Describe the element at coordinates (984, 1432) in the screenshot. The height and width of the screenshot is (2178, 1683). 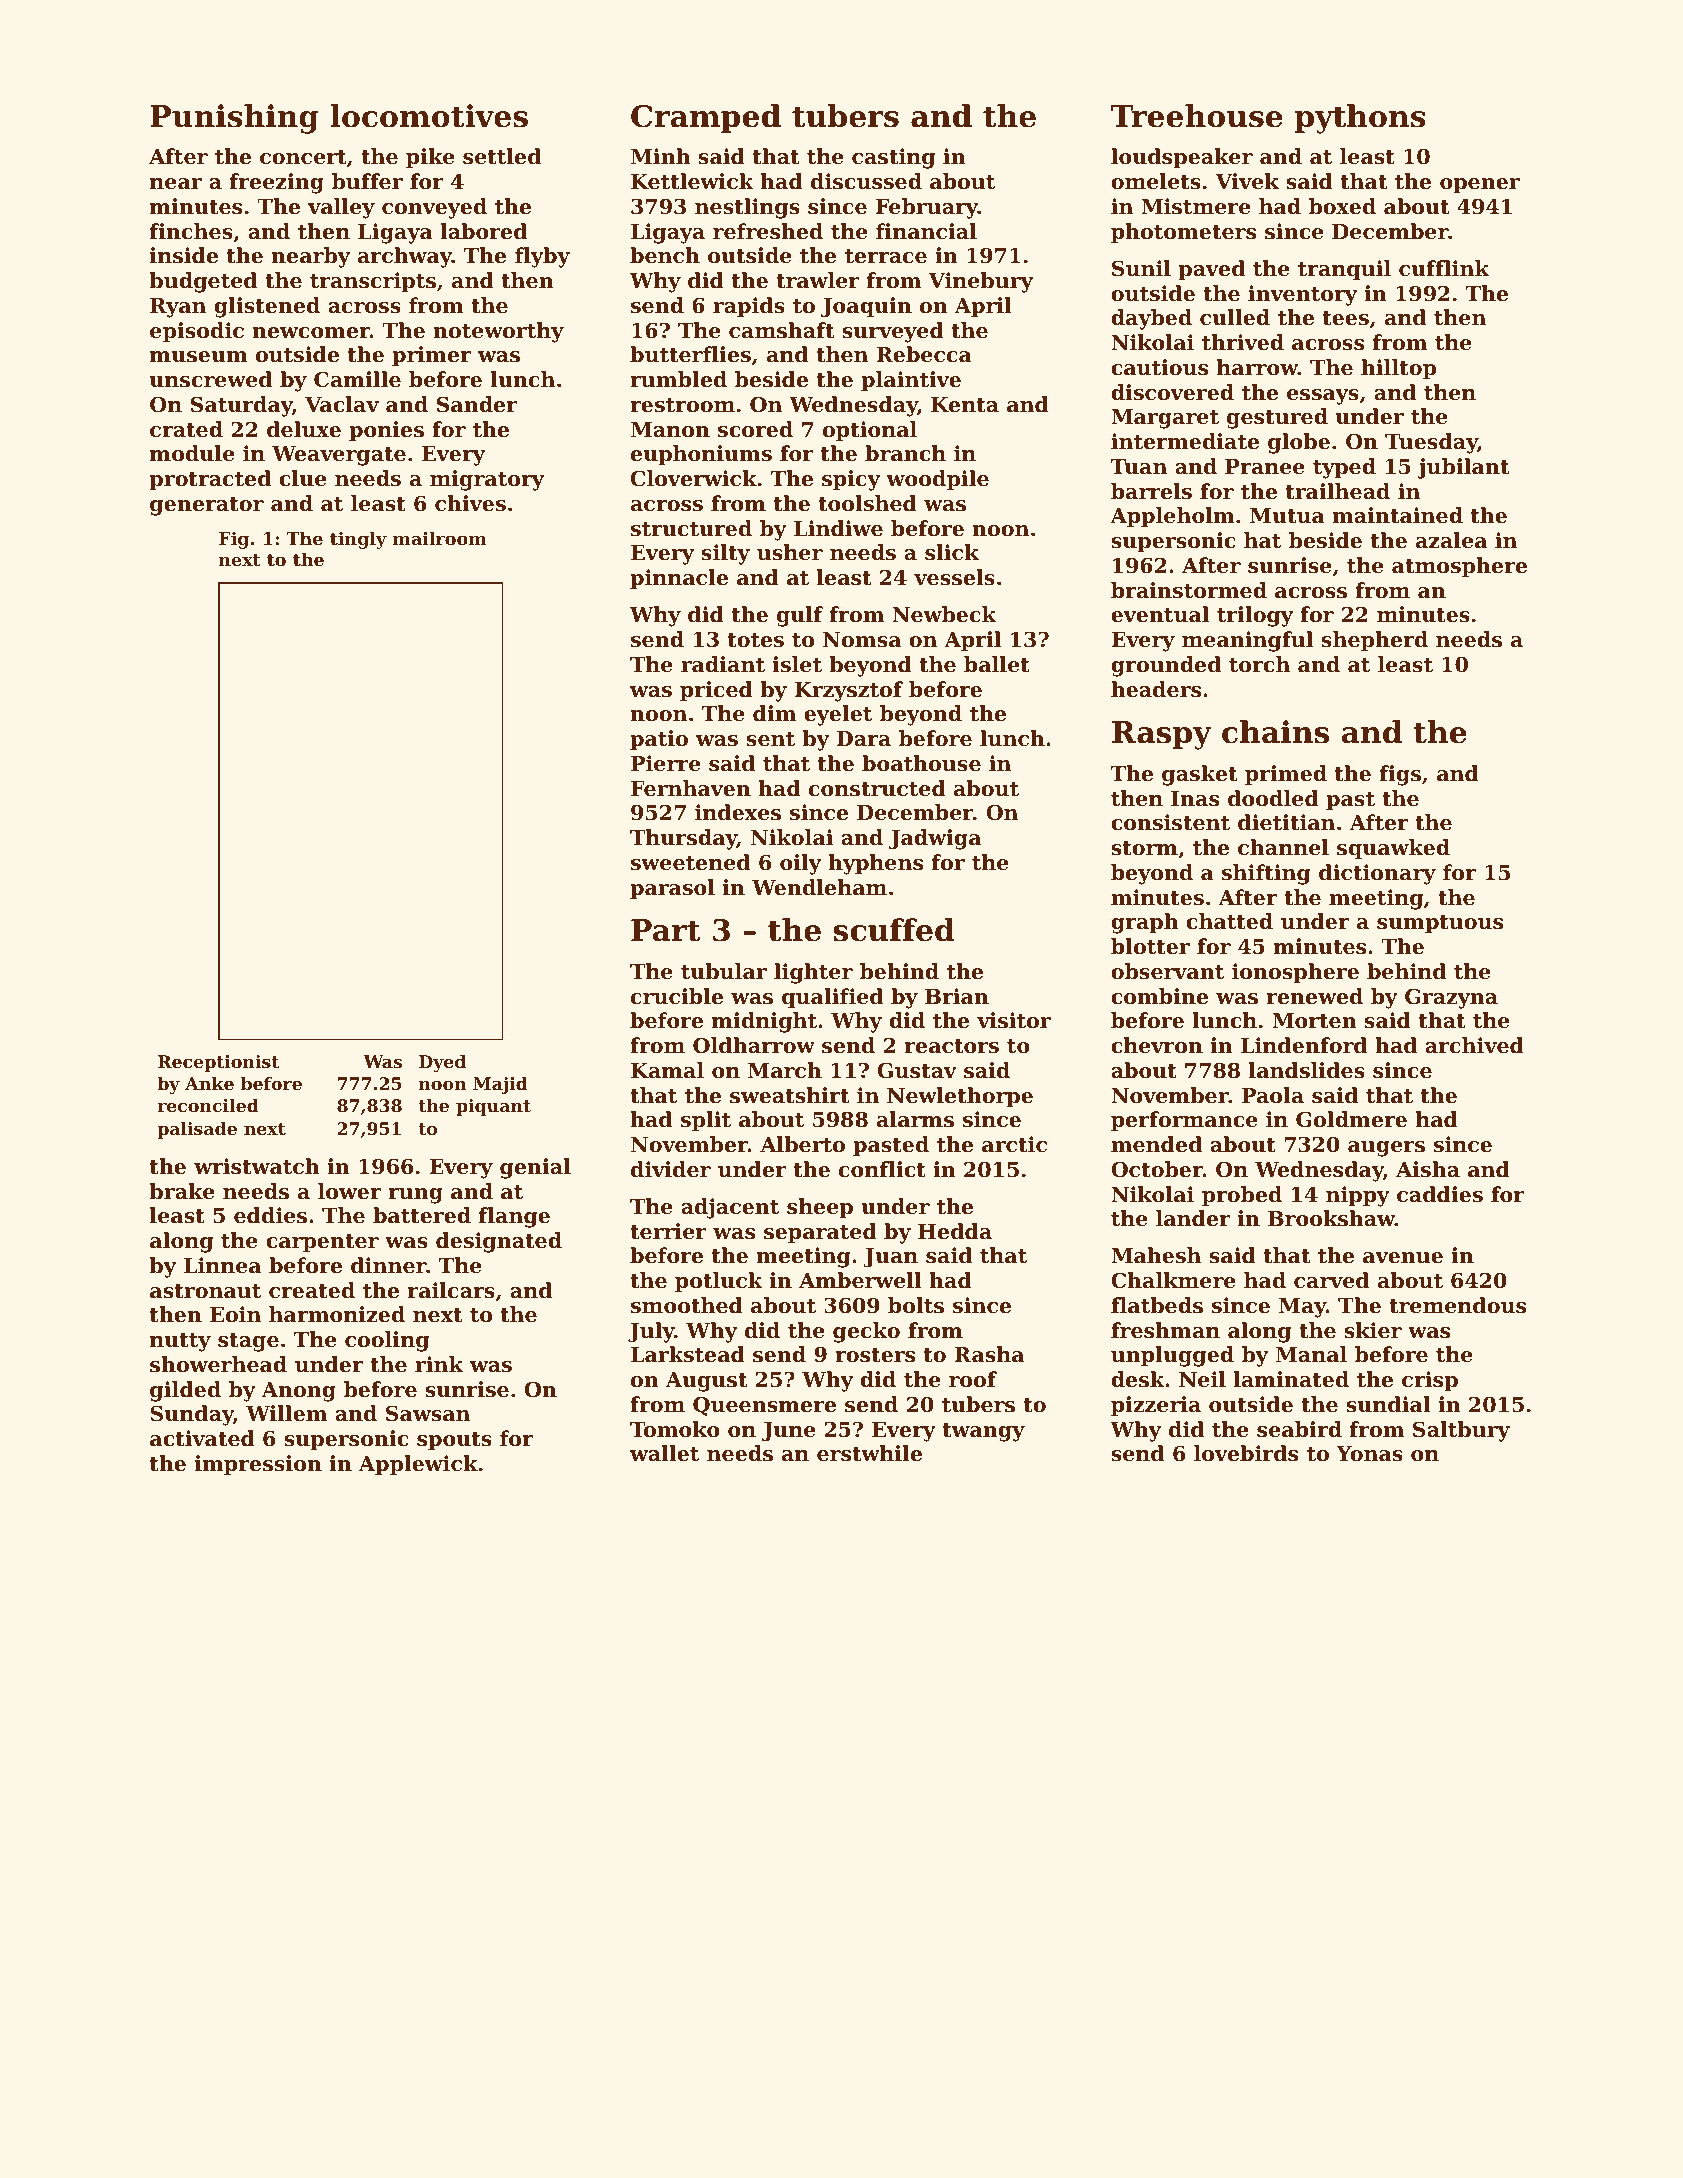
I see `twangy` at that location.
